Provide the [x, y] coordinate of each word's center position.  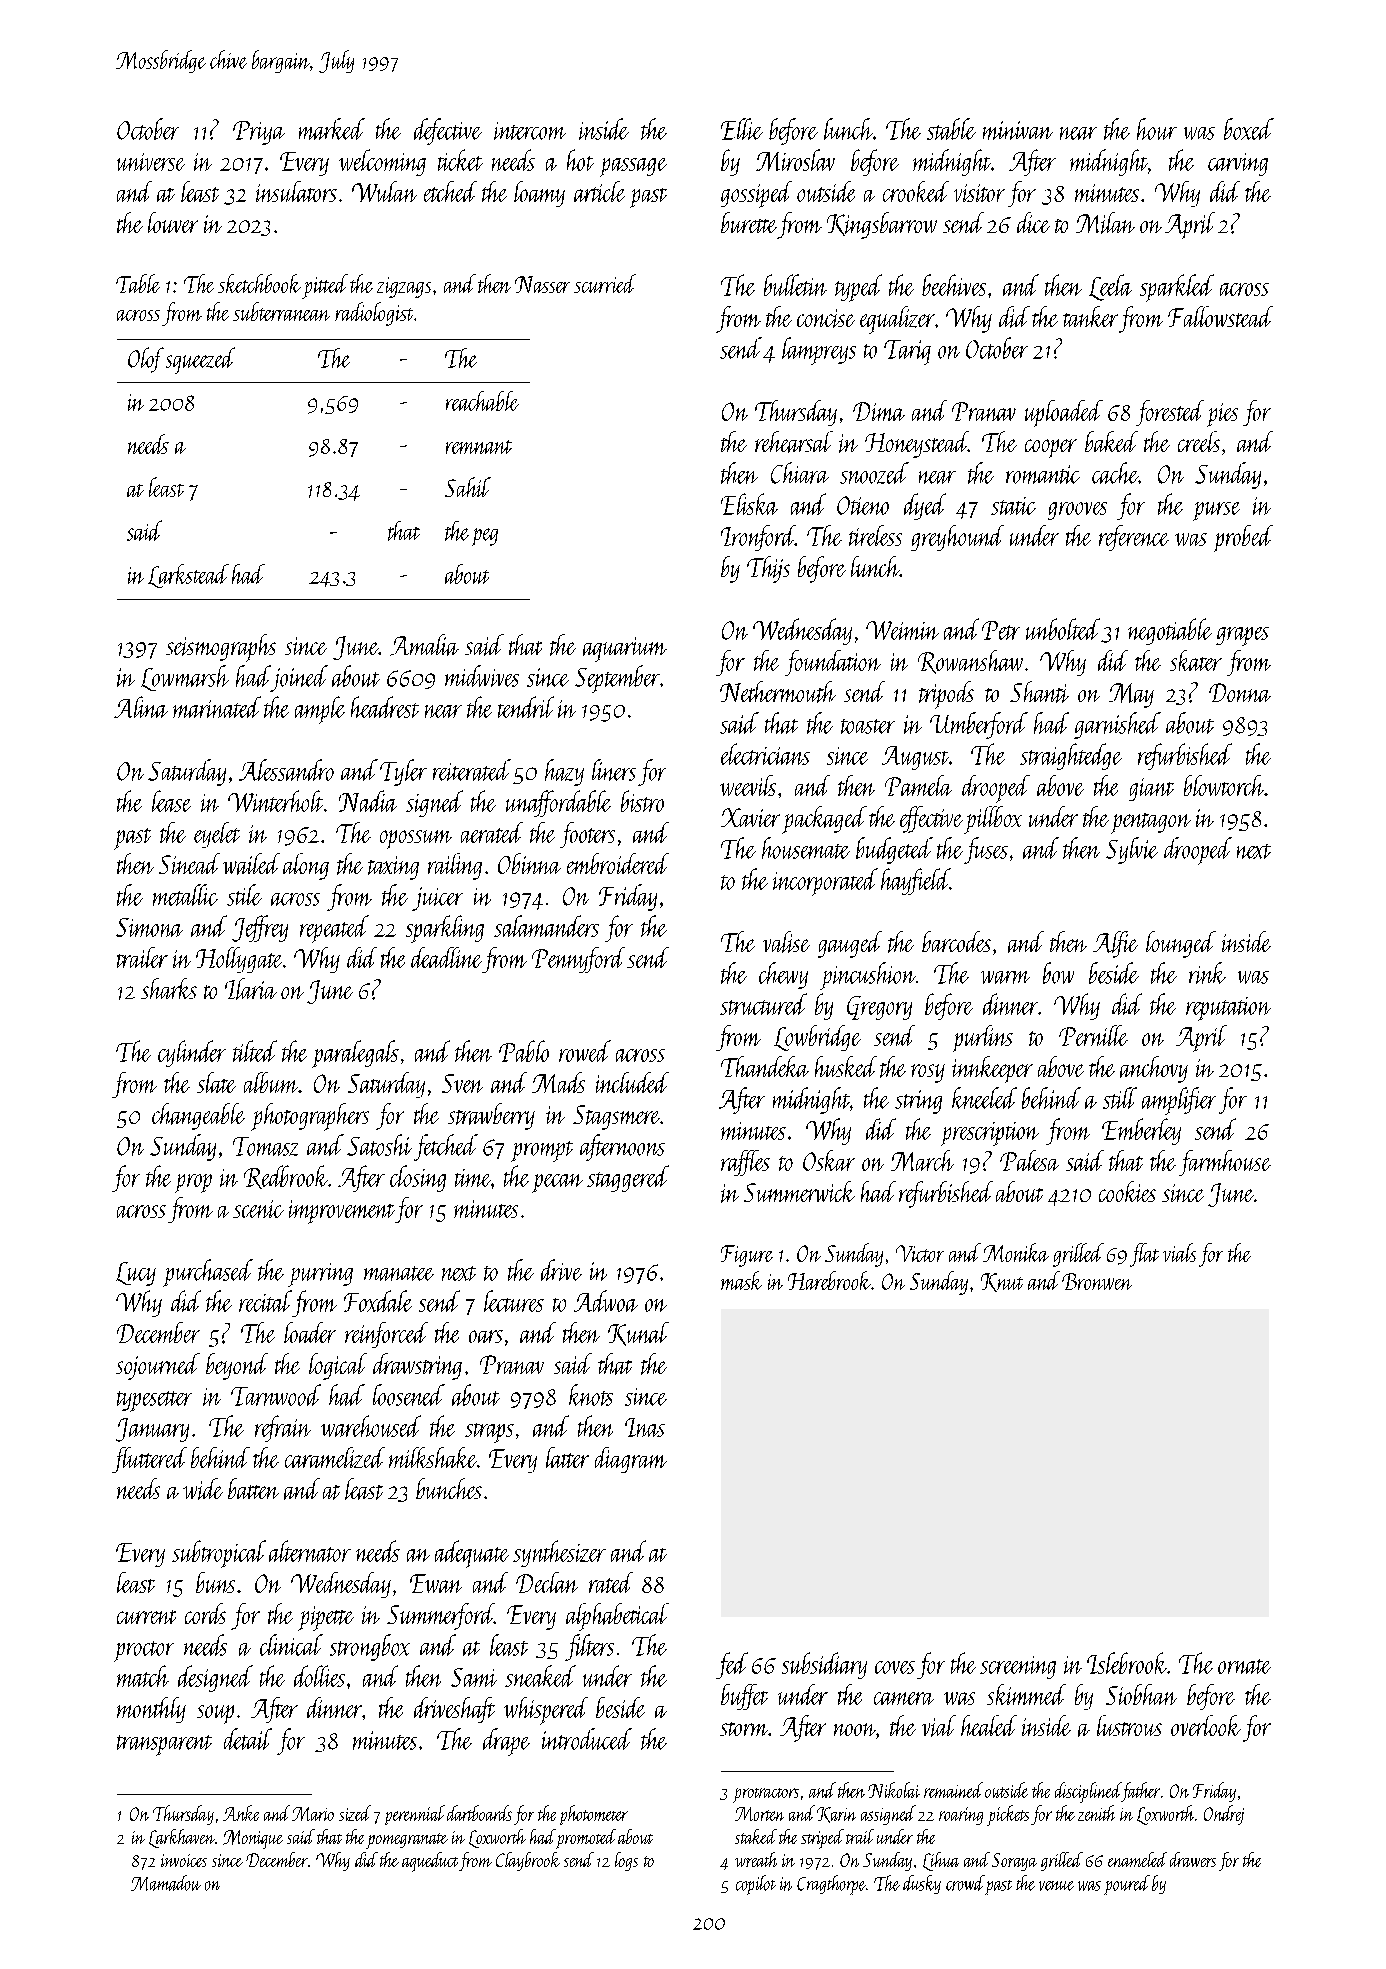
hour [1157, 129]
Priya [259, 133]
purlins [983, 1038]
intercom [530, 131]
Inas [645, 1427]
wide [203, 1489]
